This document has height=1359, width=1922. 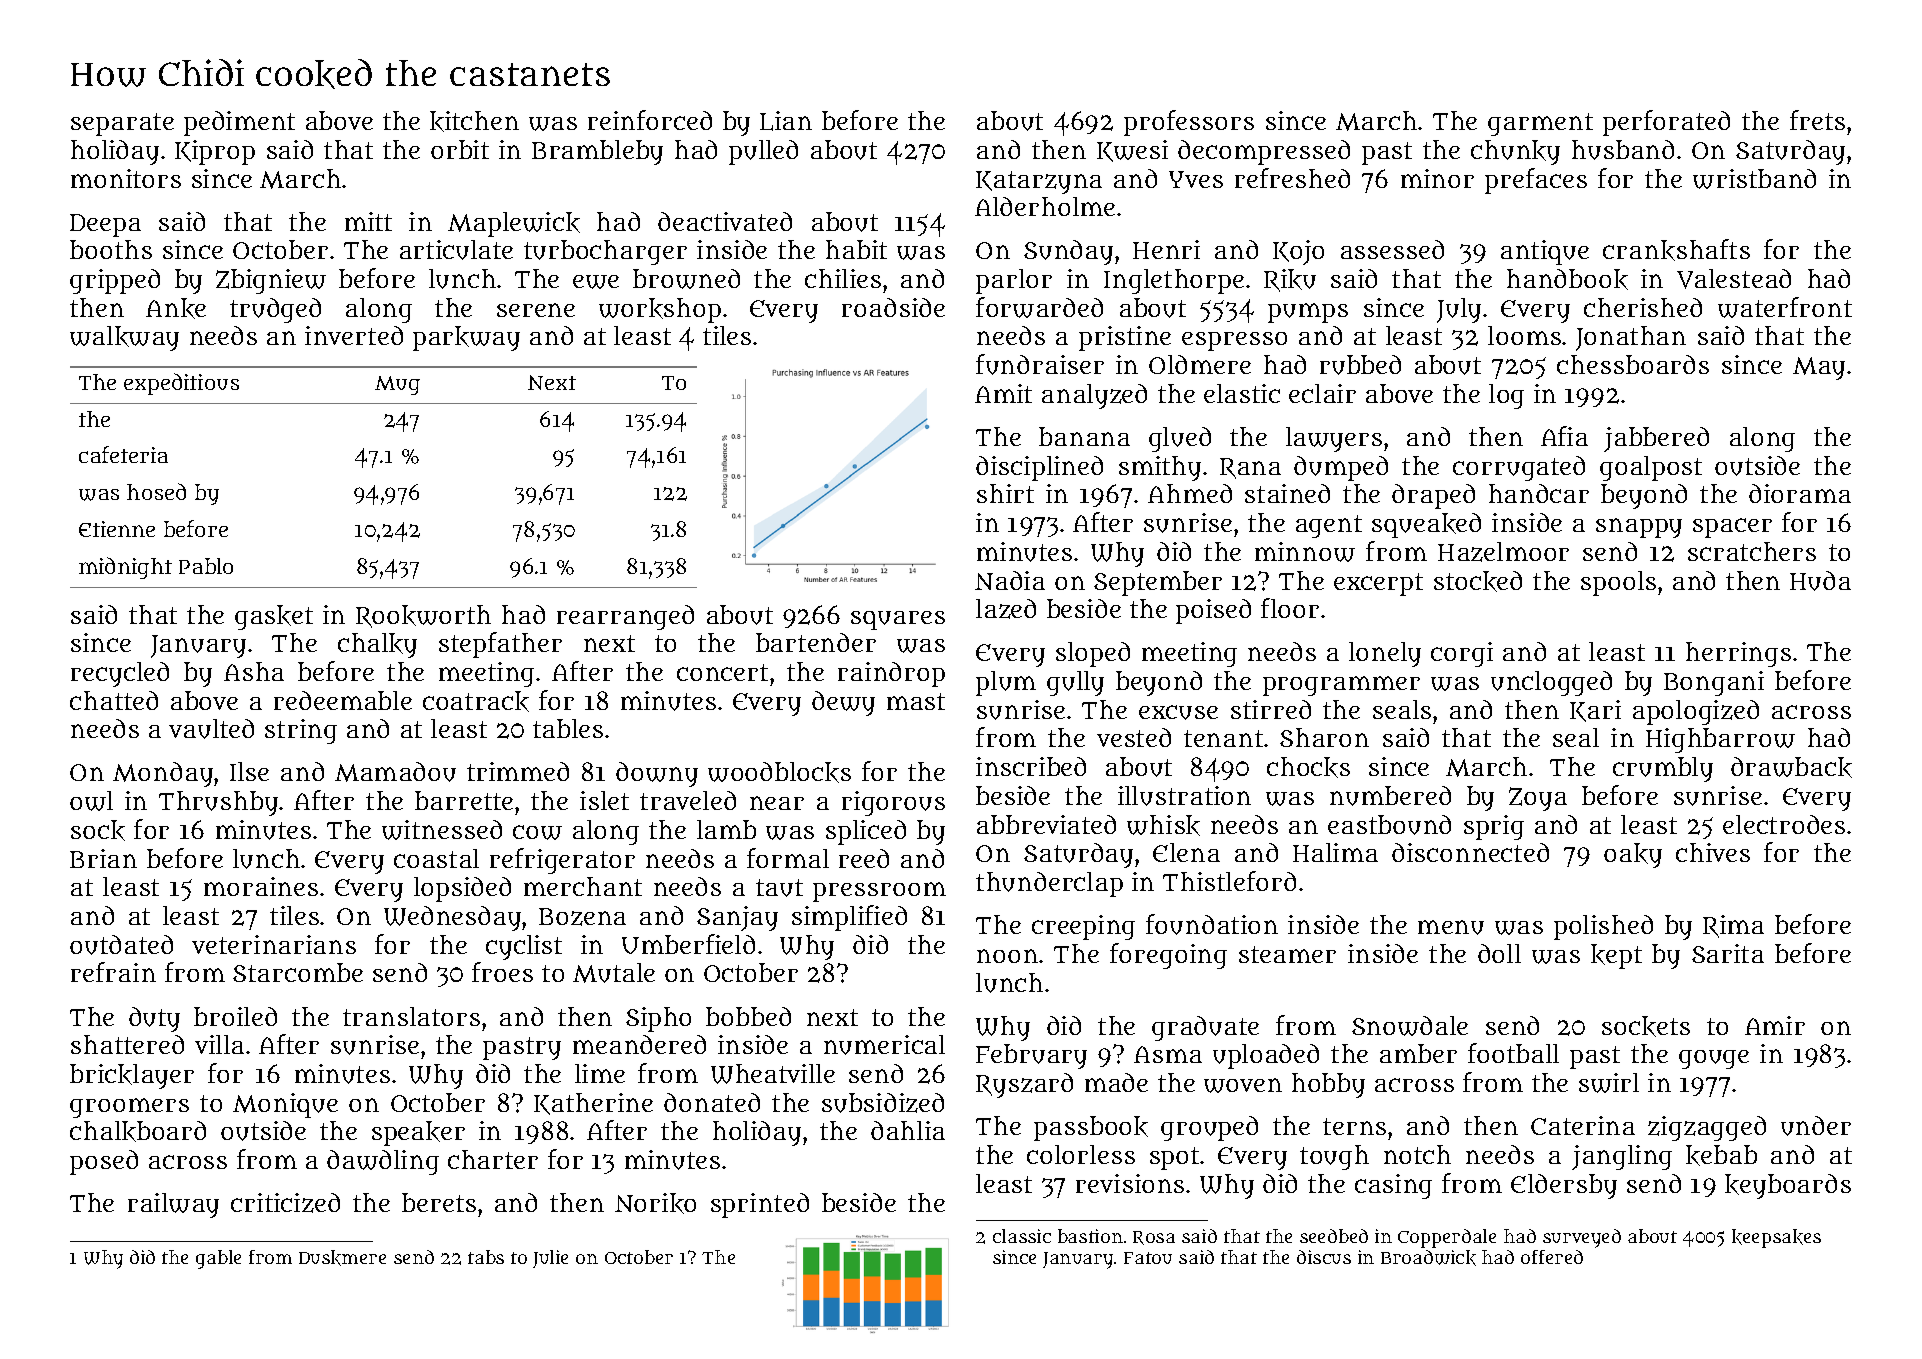 I want to click on garment, so click(x=1540, y=124).
